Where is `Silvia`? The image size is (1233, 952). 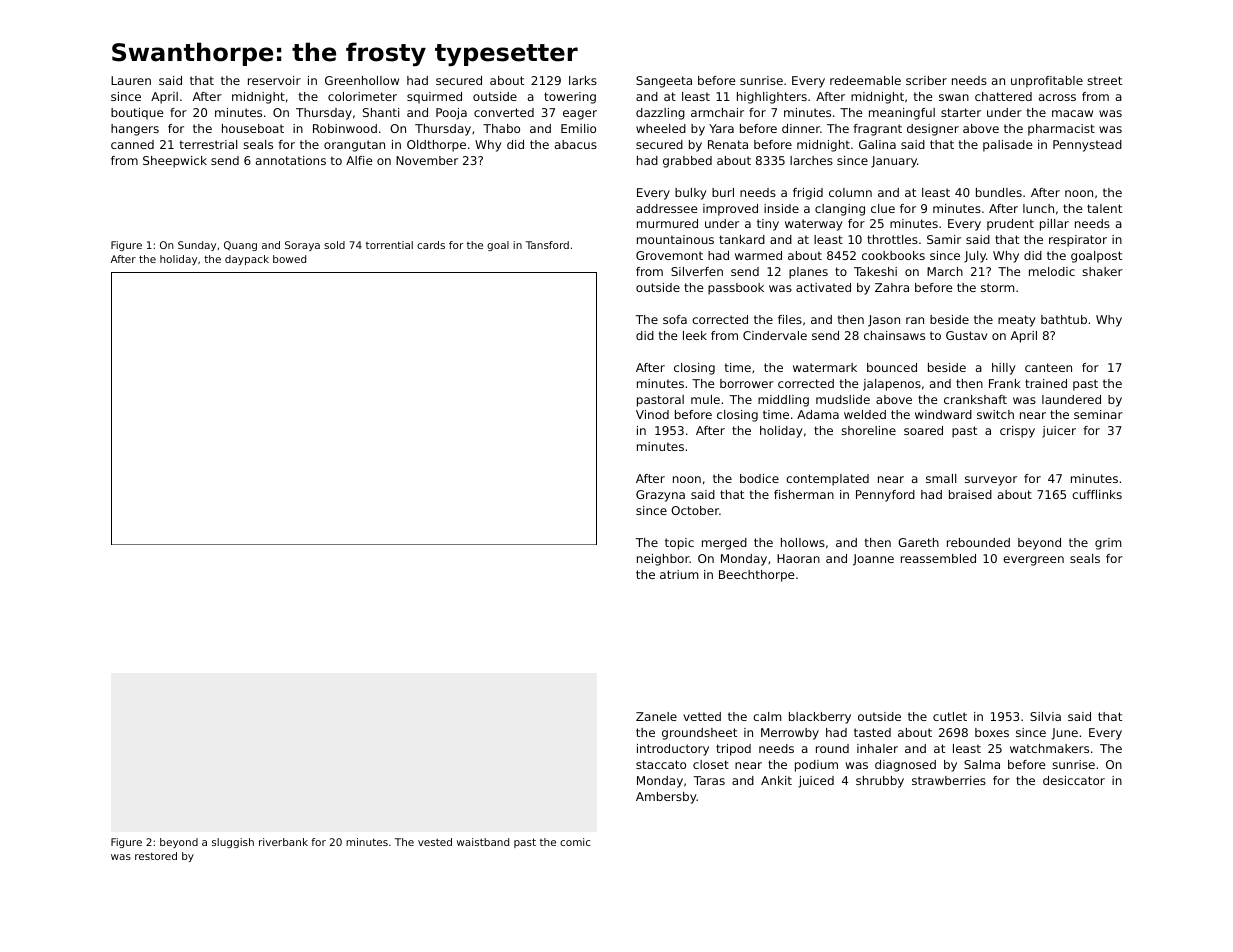 Silvia is located at coordinates (1045, 716).
